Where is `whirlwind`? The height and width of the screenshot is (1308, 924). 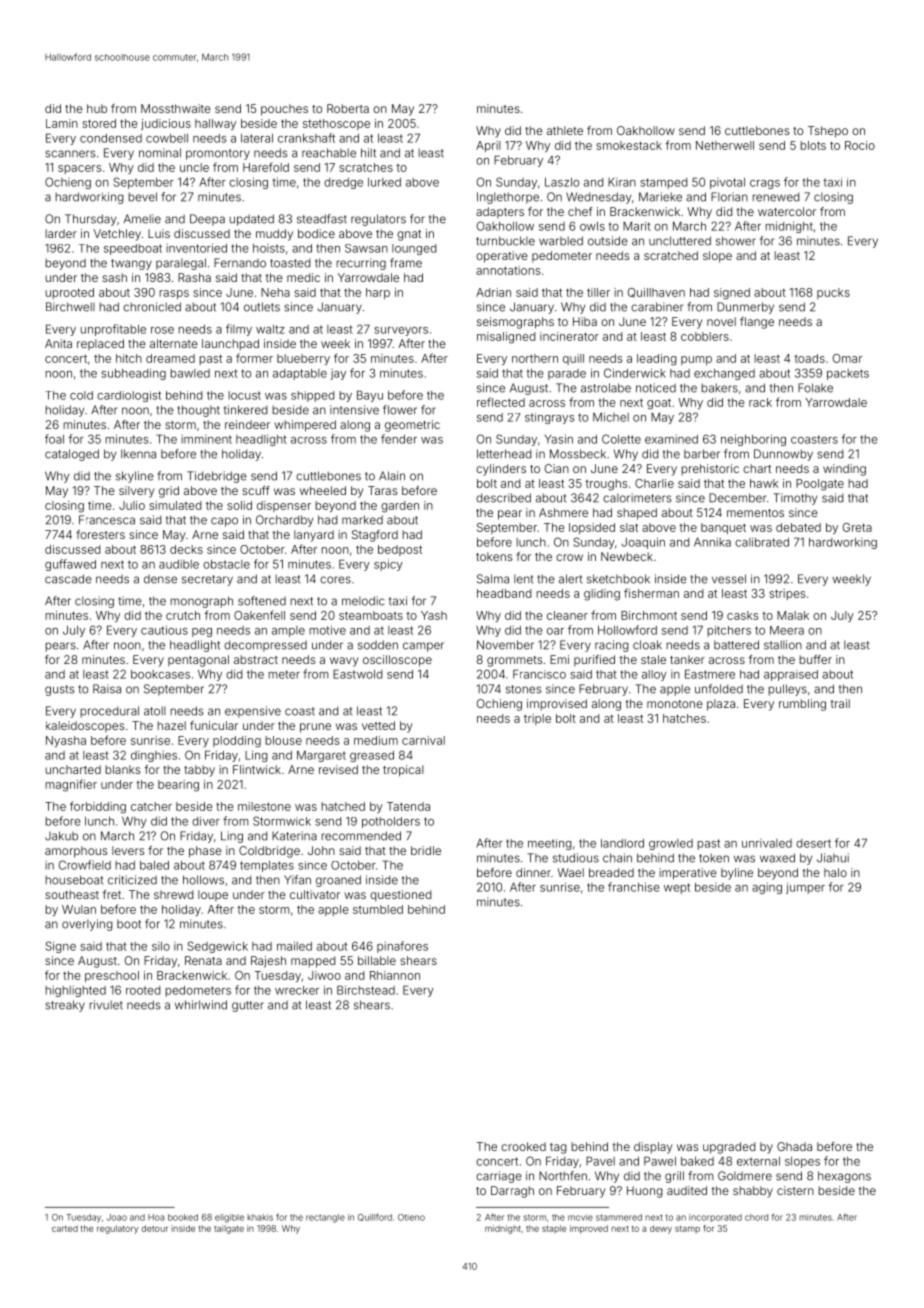
whirlwind is located at coordinates (201, 1005).
